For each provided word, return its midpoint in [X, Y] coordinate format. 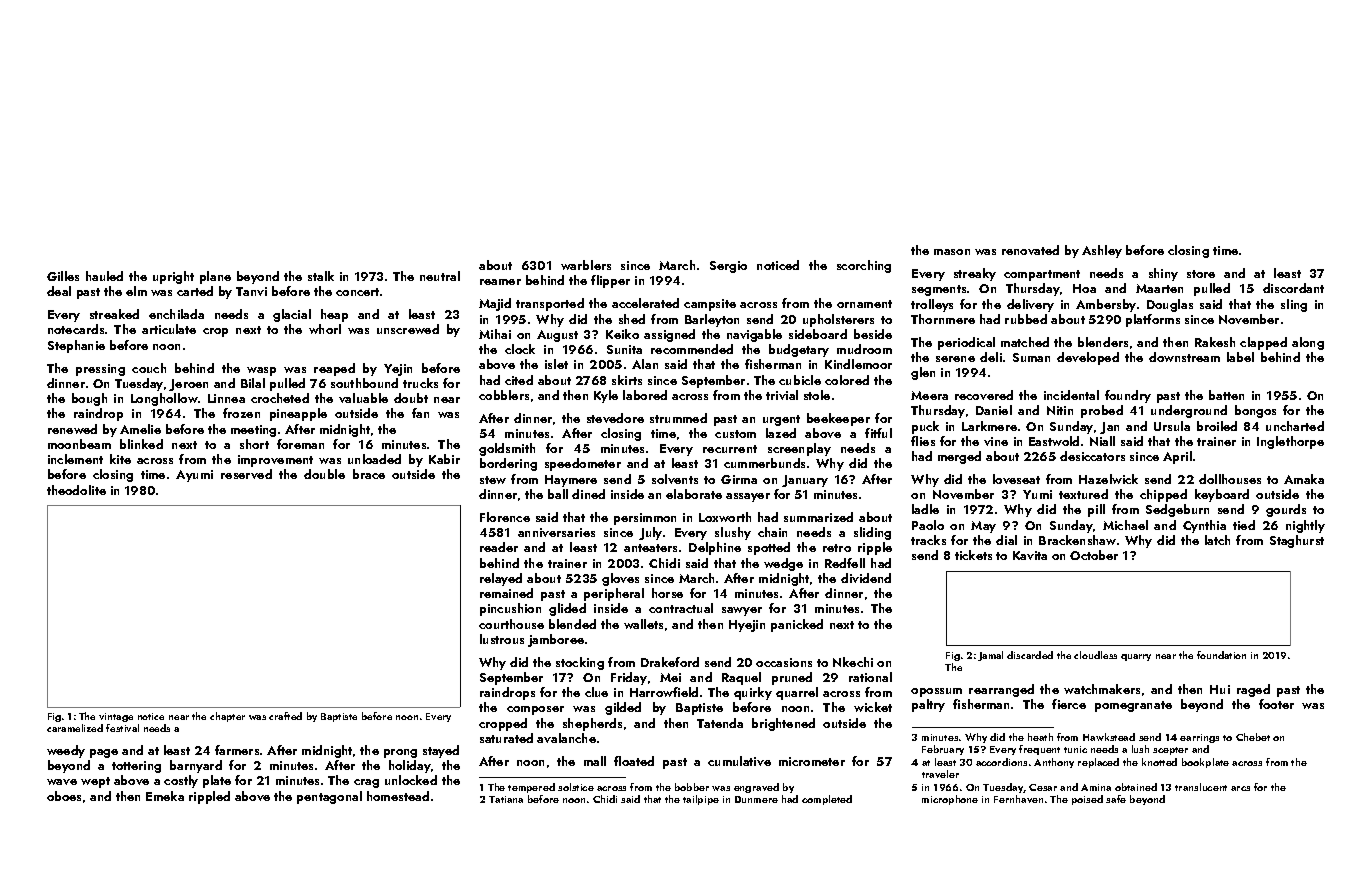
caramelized [75, 728]
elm [136, 291]
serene [955, 359]
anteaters [650, 548]
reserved [246, 474]
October [1094, 555]
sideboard [818, 334]
